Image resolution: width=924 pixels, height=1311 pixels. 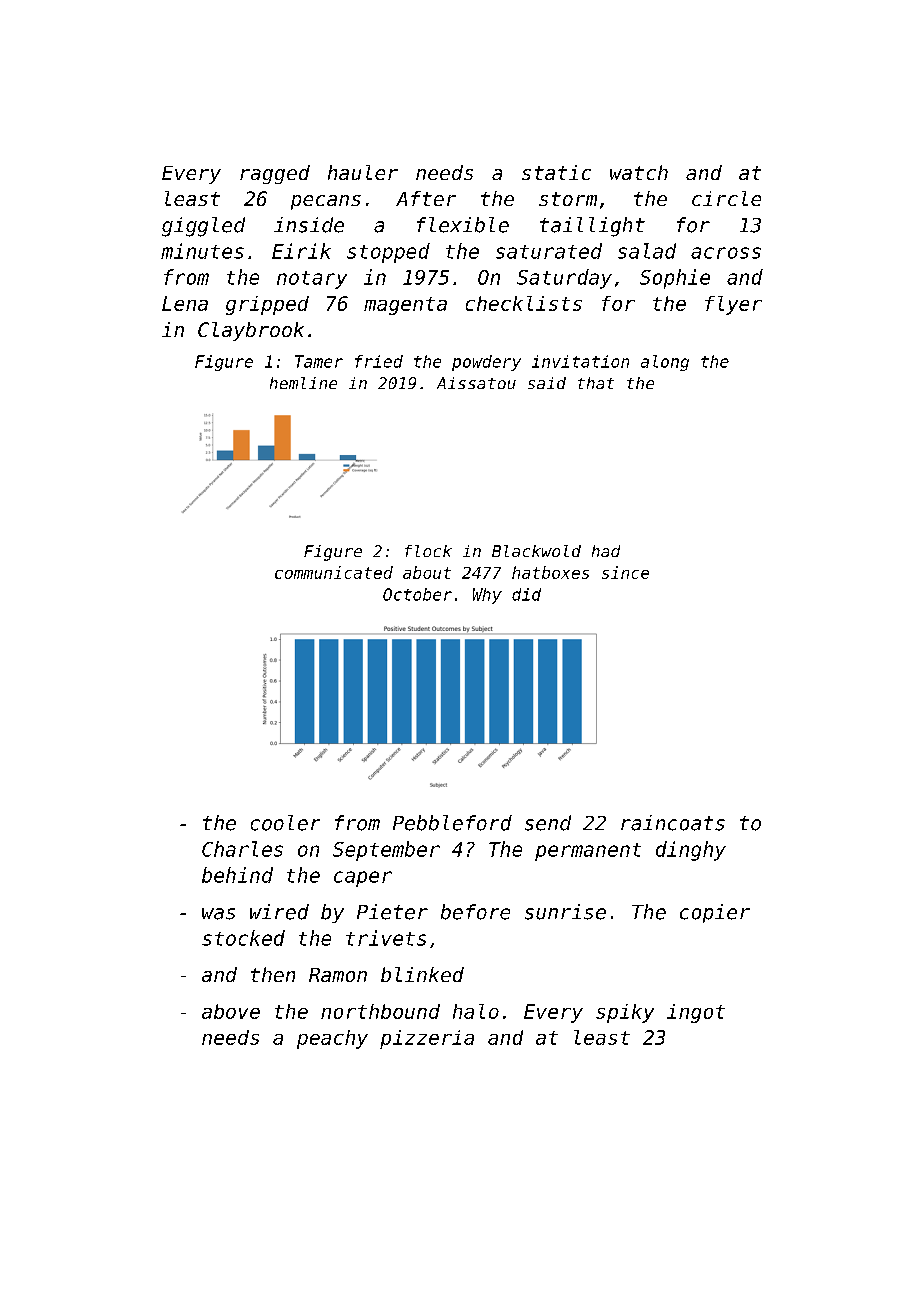 I want to click on Blackwold, so click(x=536, y=551).
